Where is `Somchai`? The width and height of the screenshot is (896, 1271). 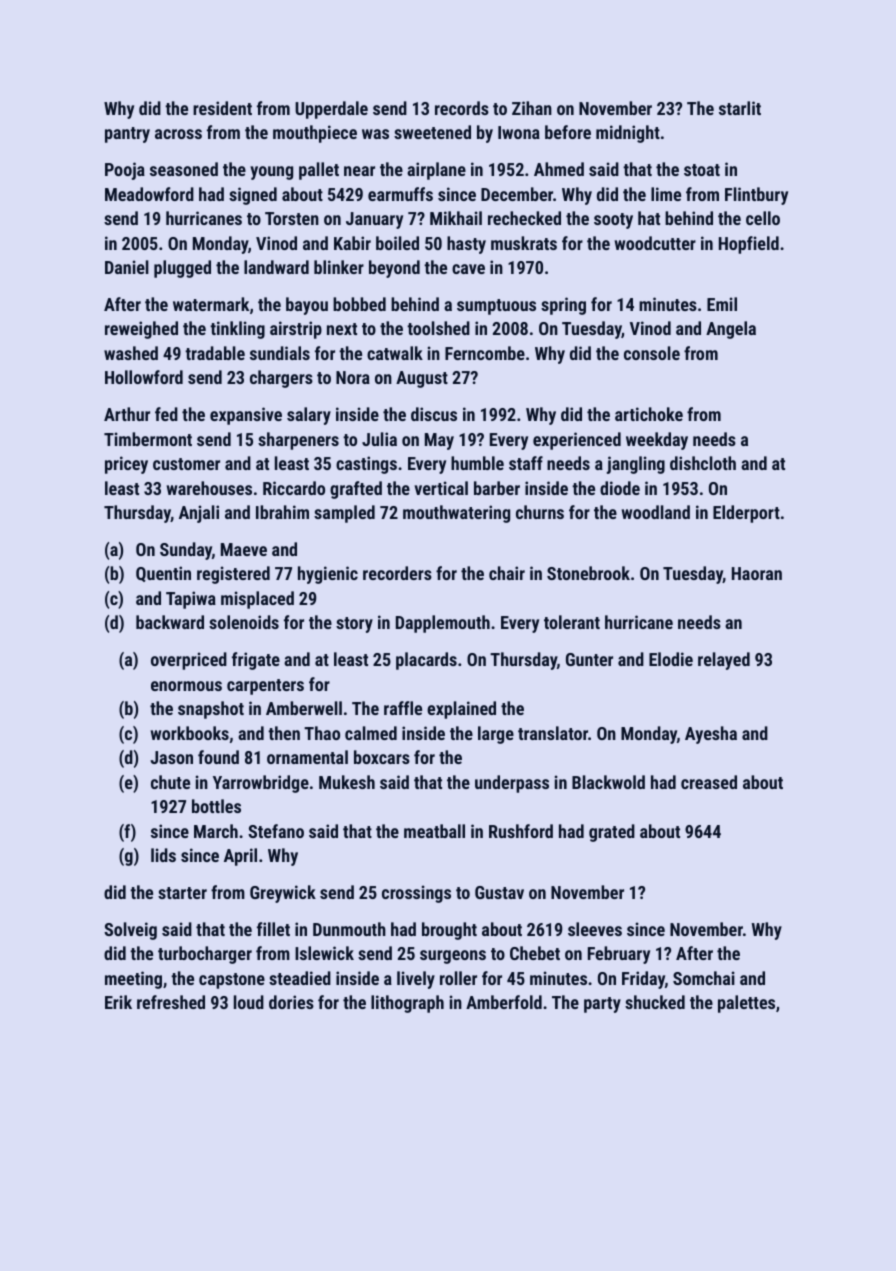
Somchai is located at coordinates (704, 978).
